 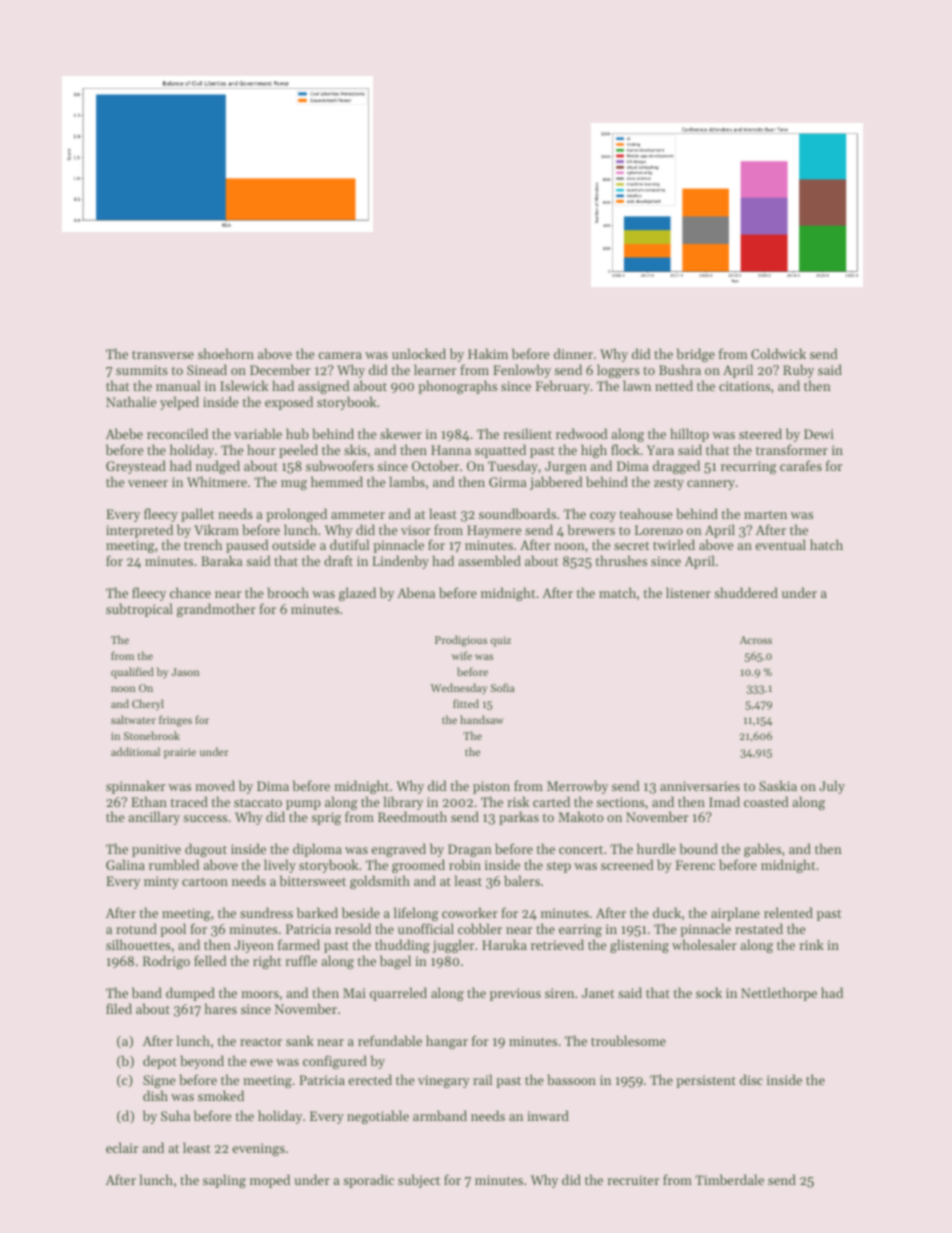 What do you see at coordinates (696, 355) in the page?
I see `bridge` at bounding box center [696, 355].
